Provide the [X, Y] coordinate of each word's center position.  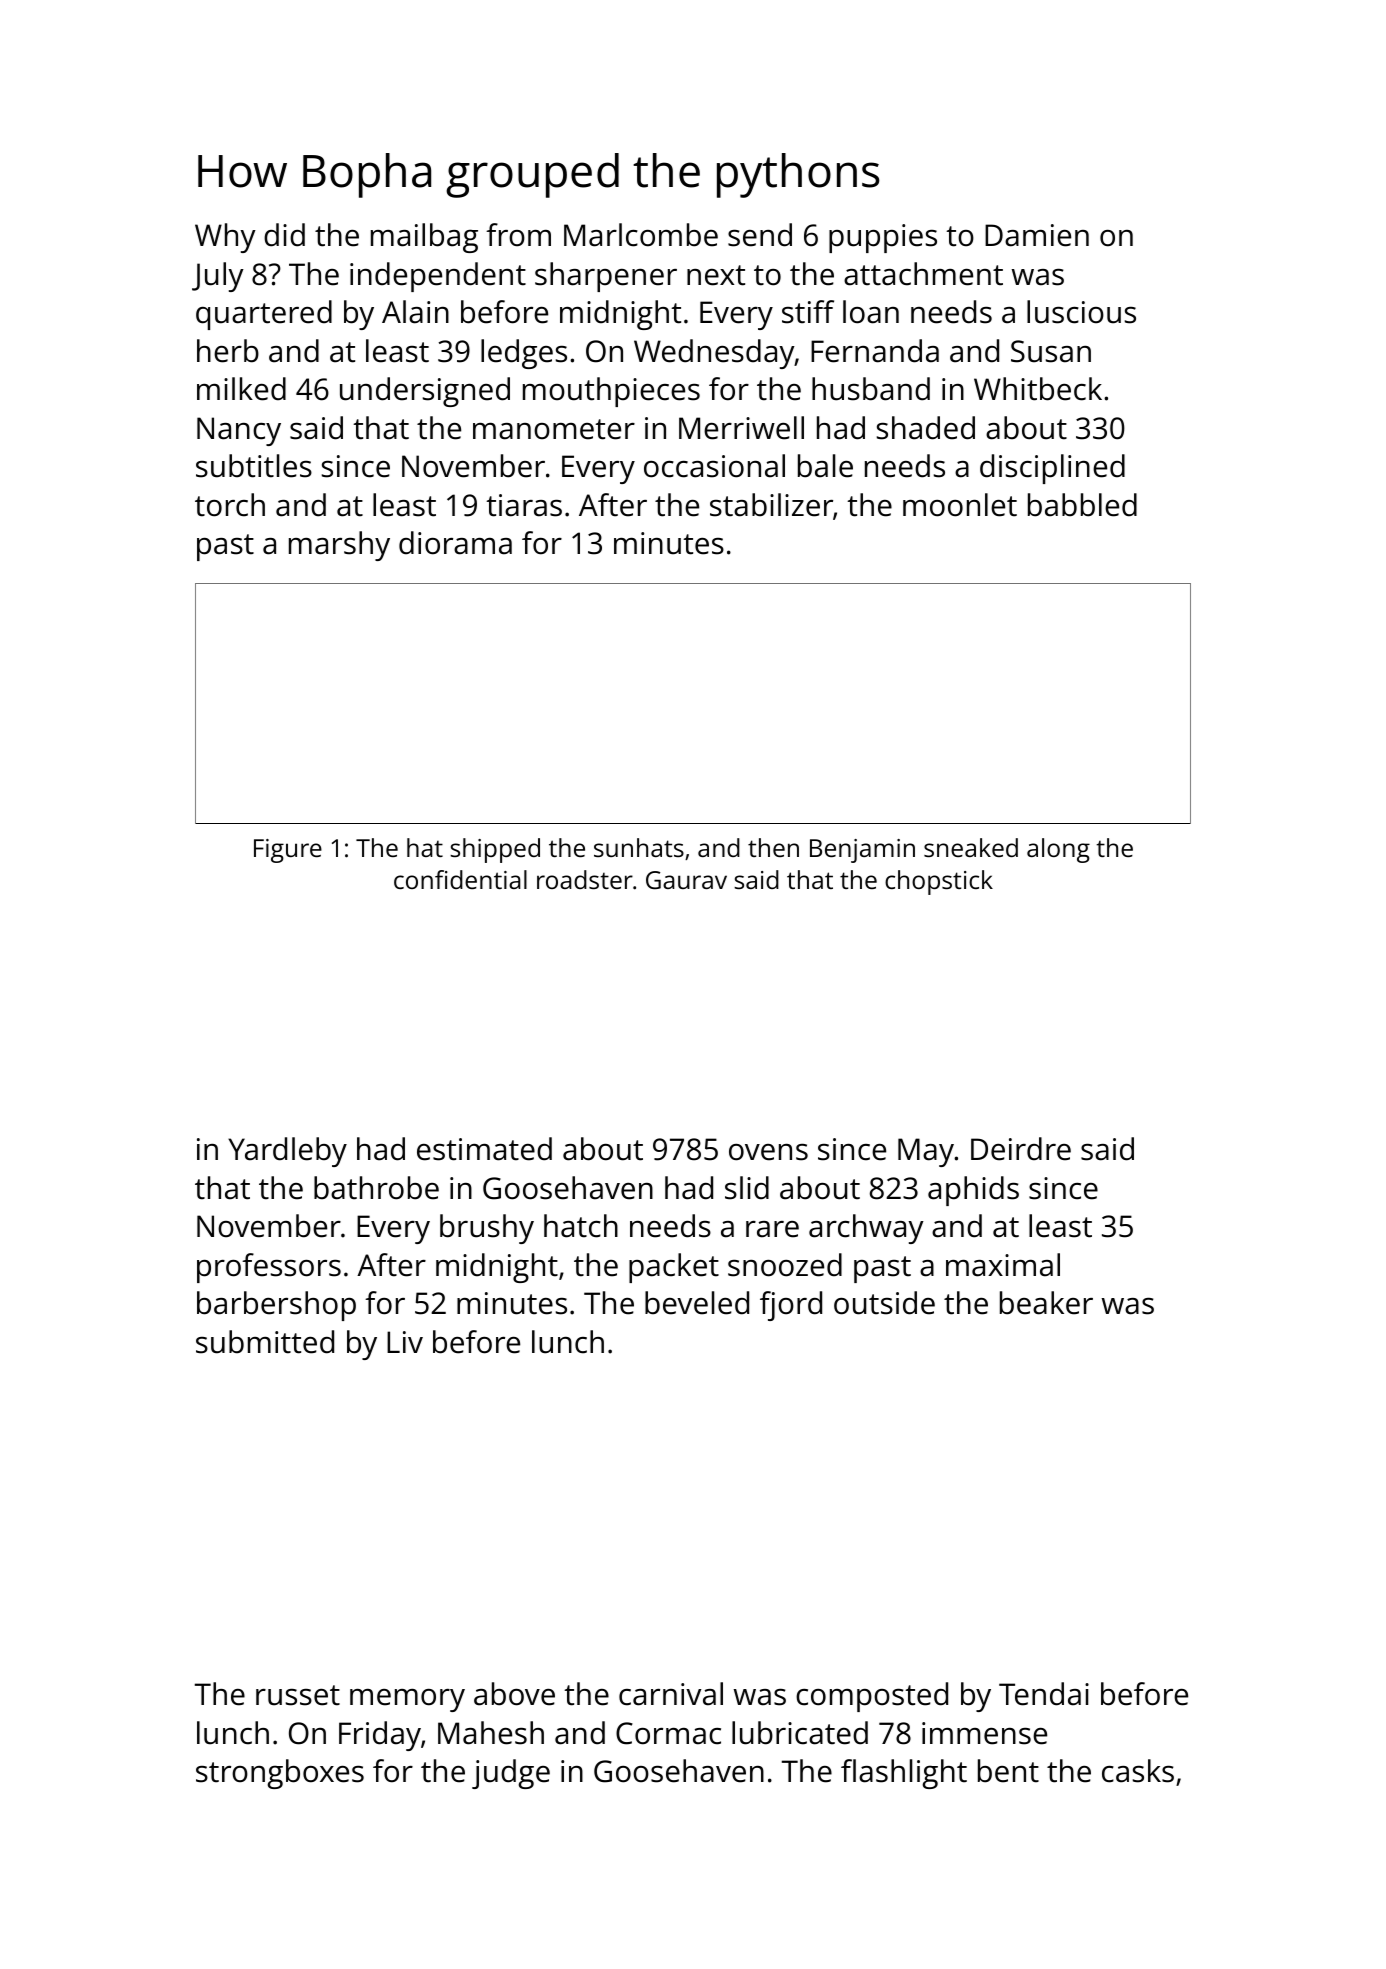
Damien [1037, 235]
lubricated [800, 1733]
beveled [697, 1303]
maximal [1003, 1265]
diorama [455, 543]
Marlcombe [641, 235]
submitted [265, 1342]
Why [225, 238]
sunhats [639, 847]
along [1058, 850]
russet [298, 1695]
